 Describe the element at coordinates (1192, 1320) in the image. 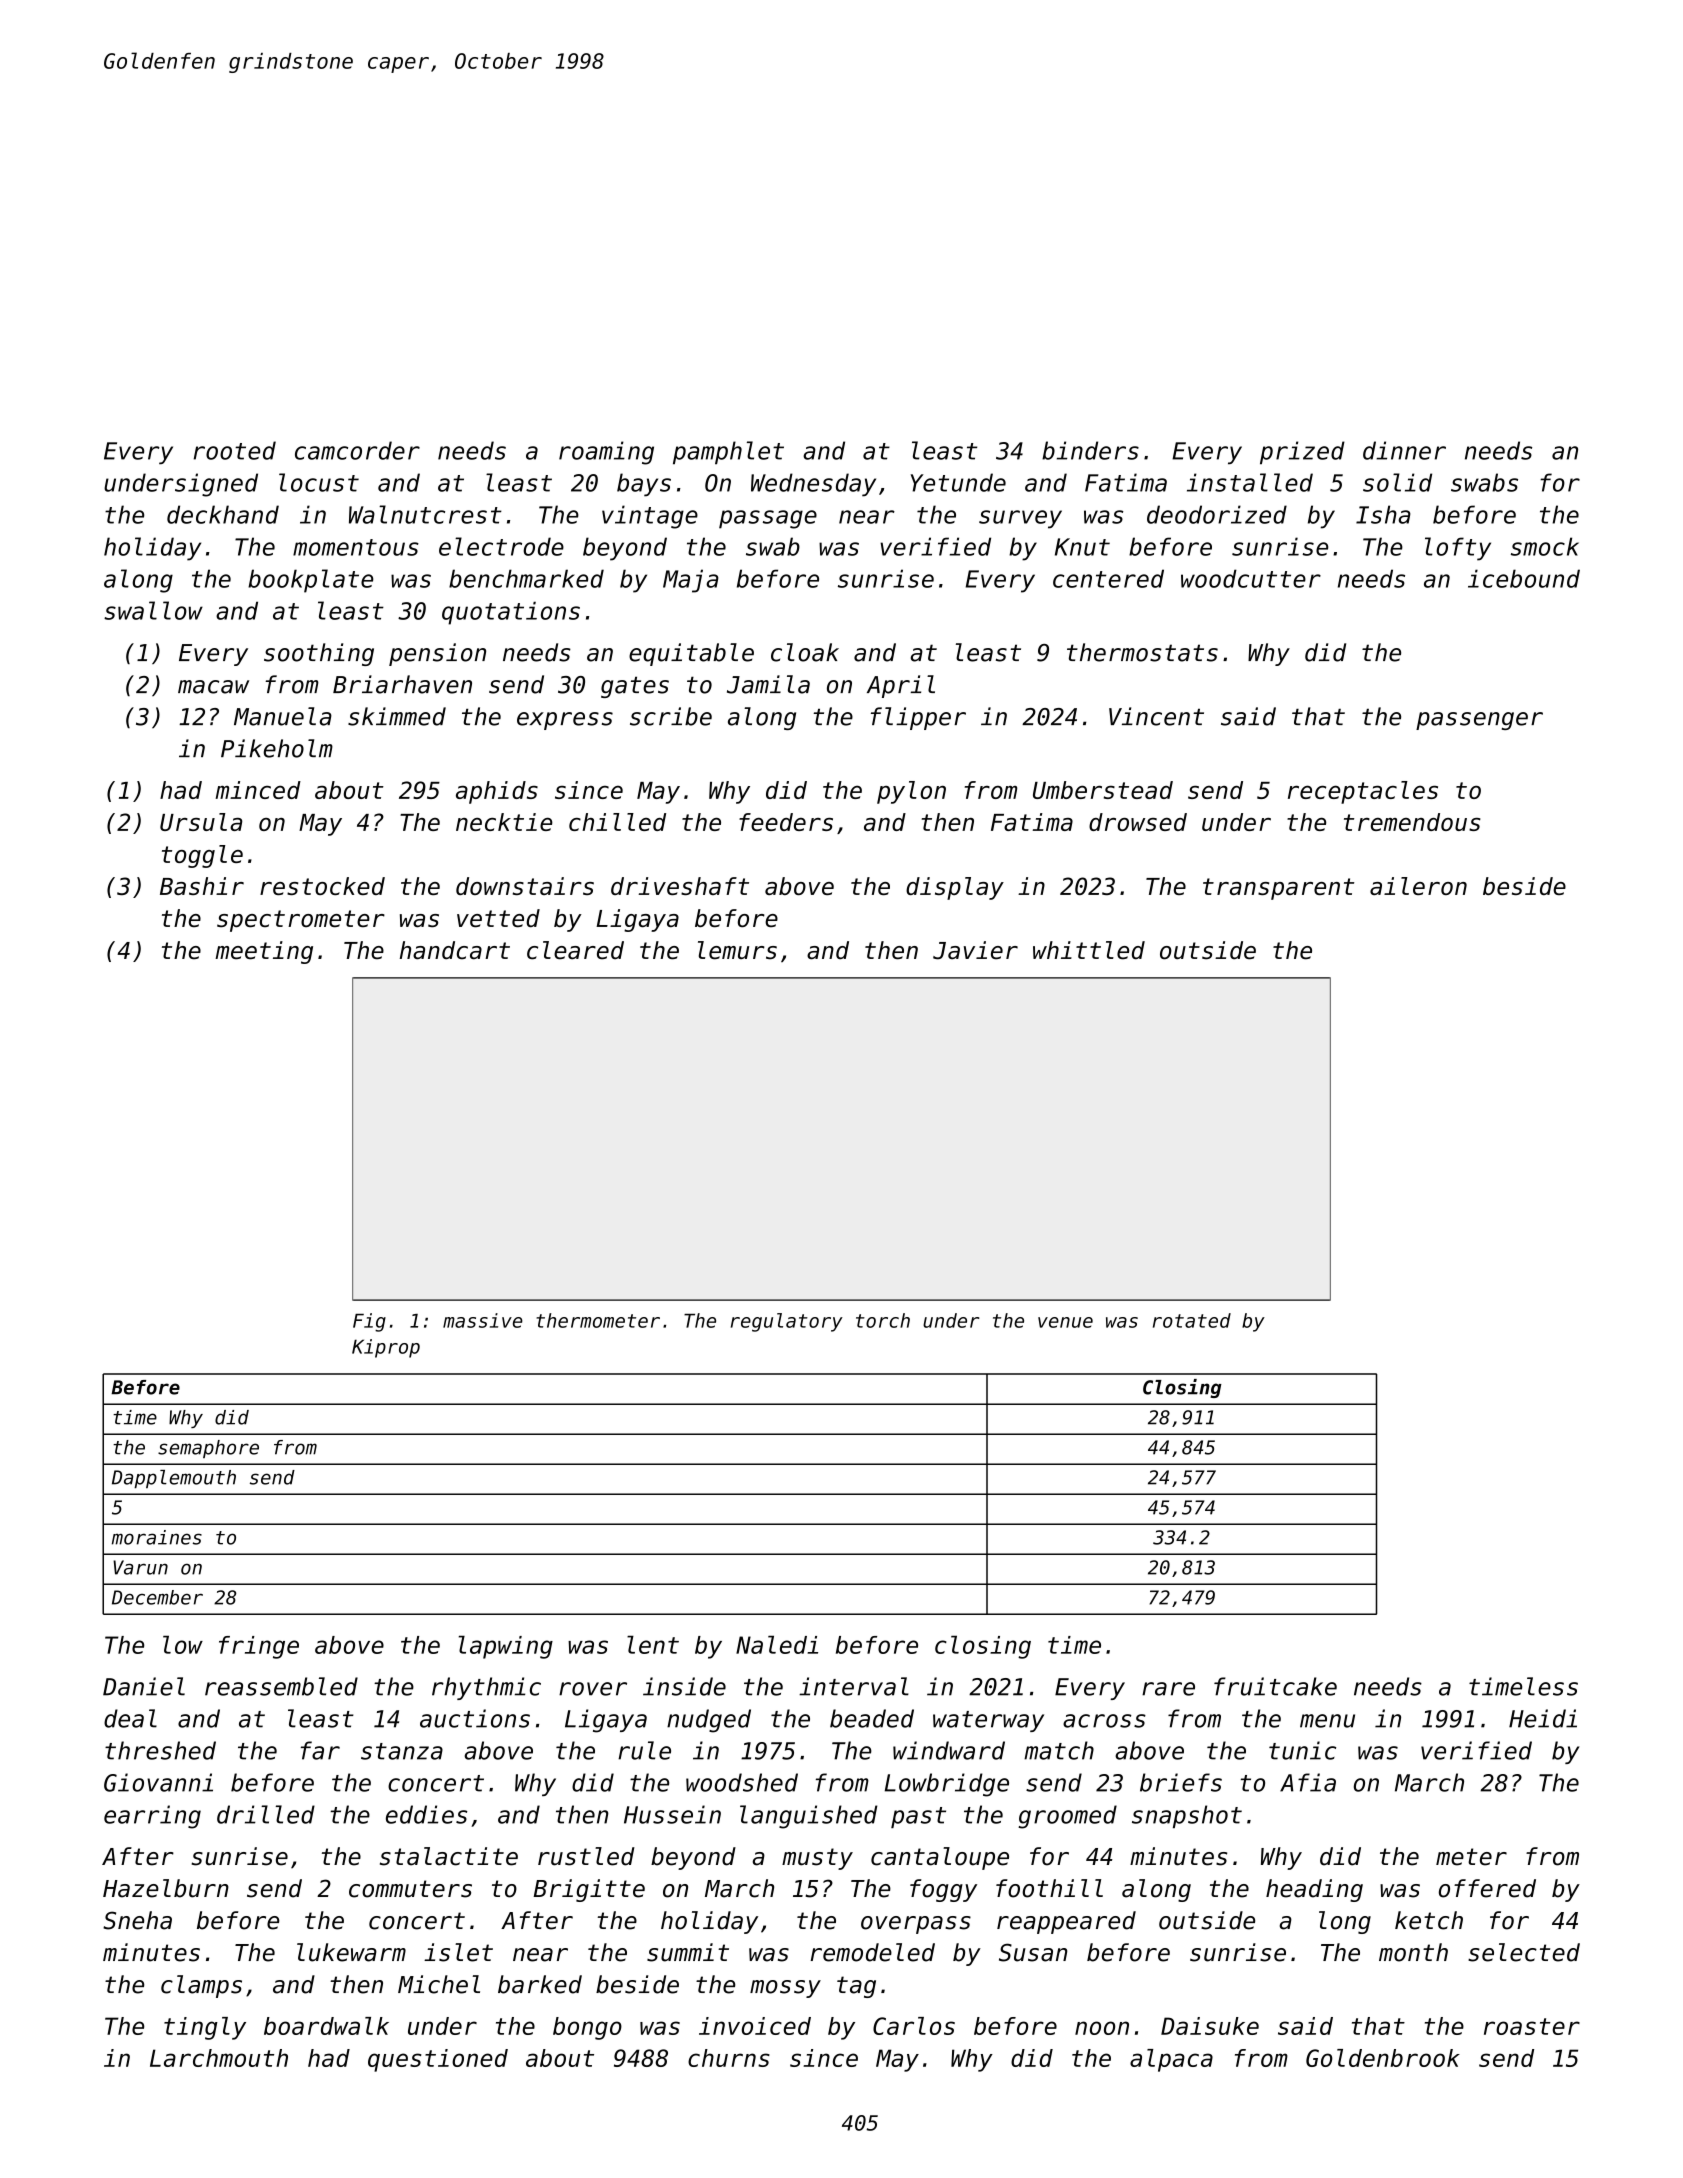

I see `rotated` at that location.
